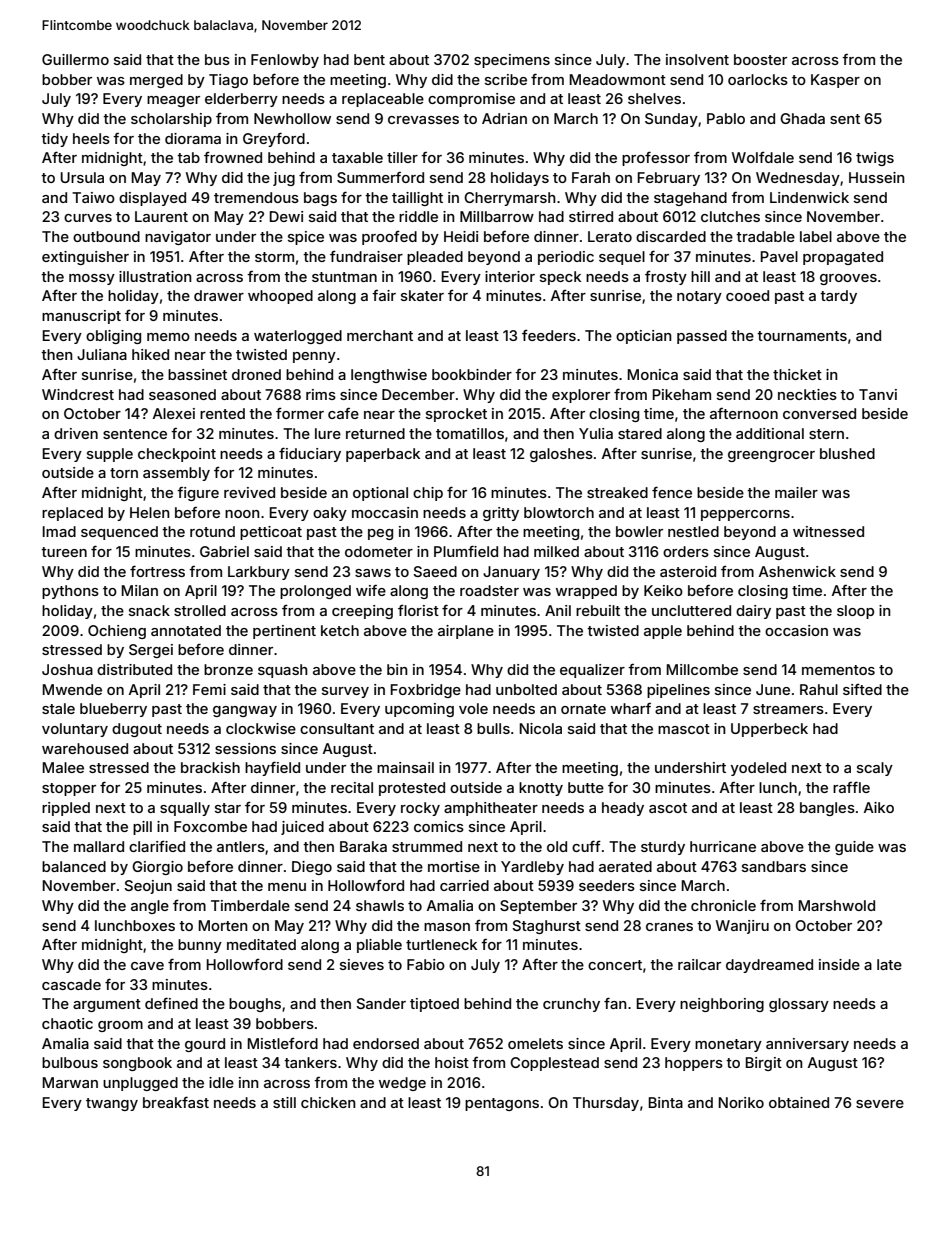 The image size is (952, 1233). What do you see at coordinates (405, 767) in the screenshot?
I see `mainsail` at bounding box center [405, 767].
